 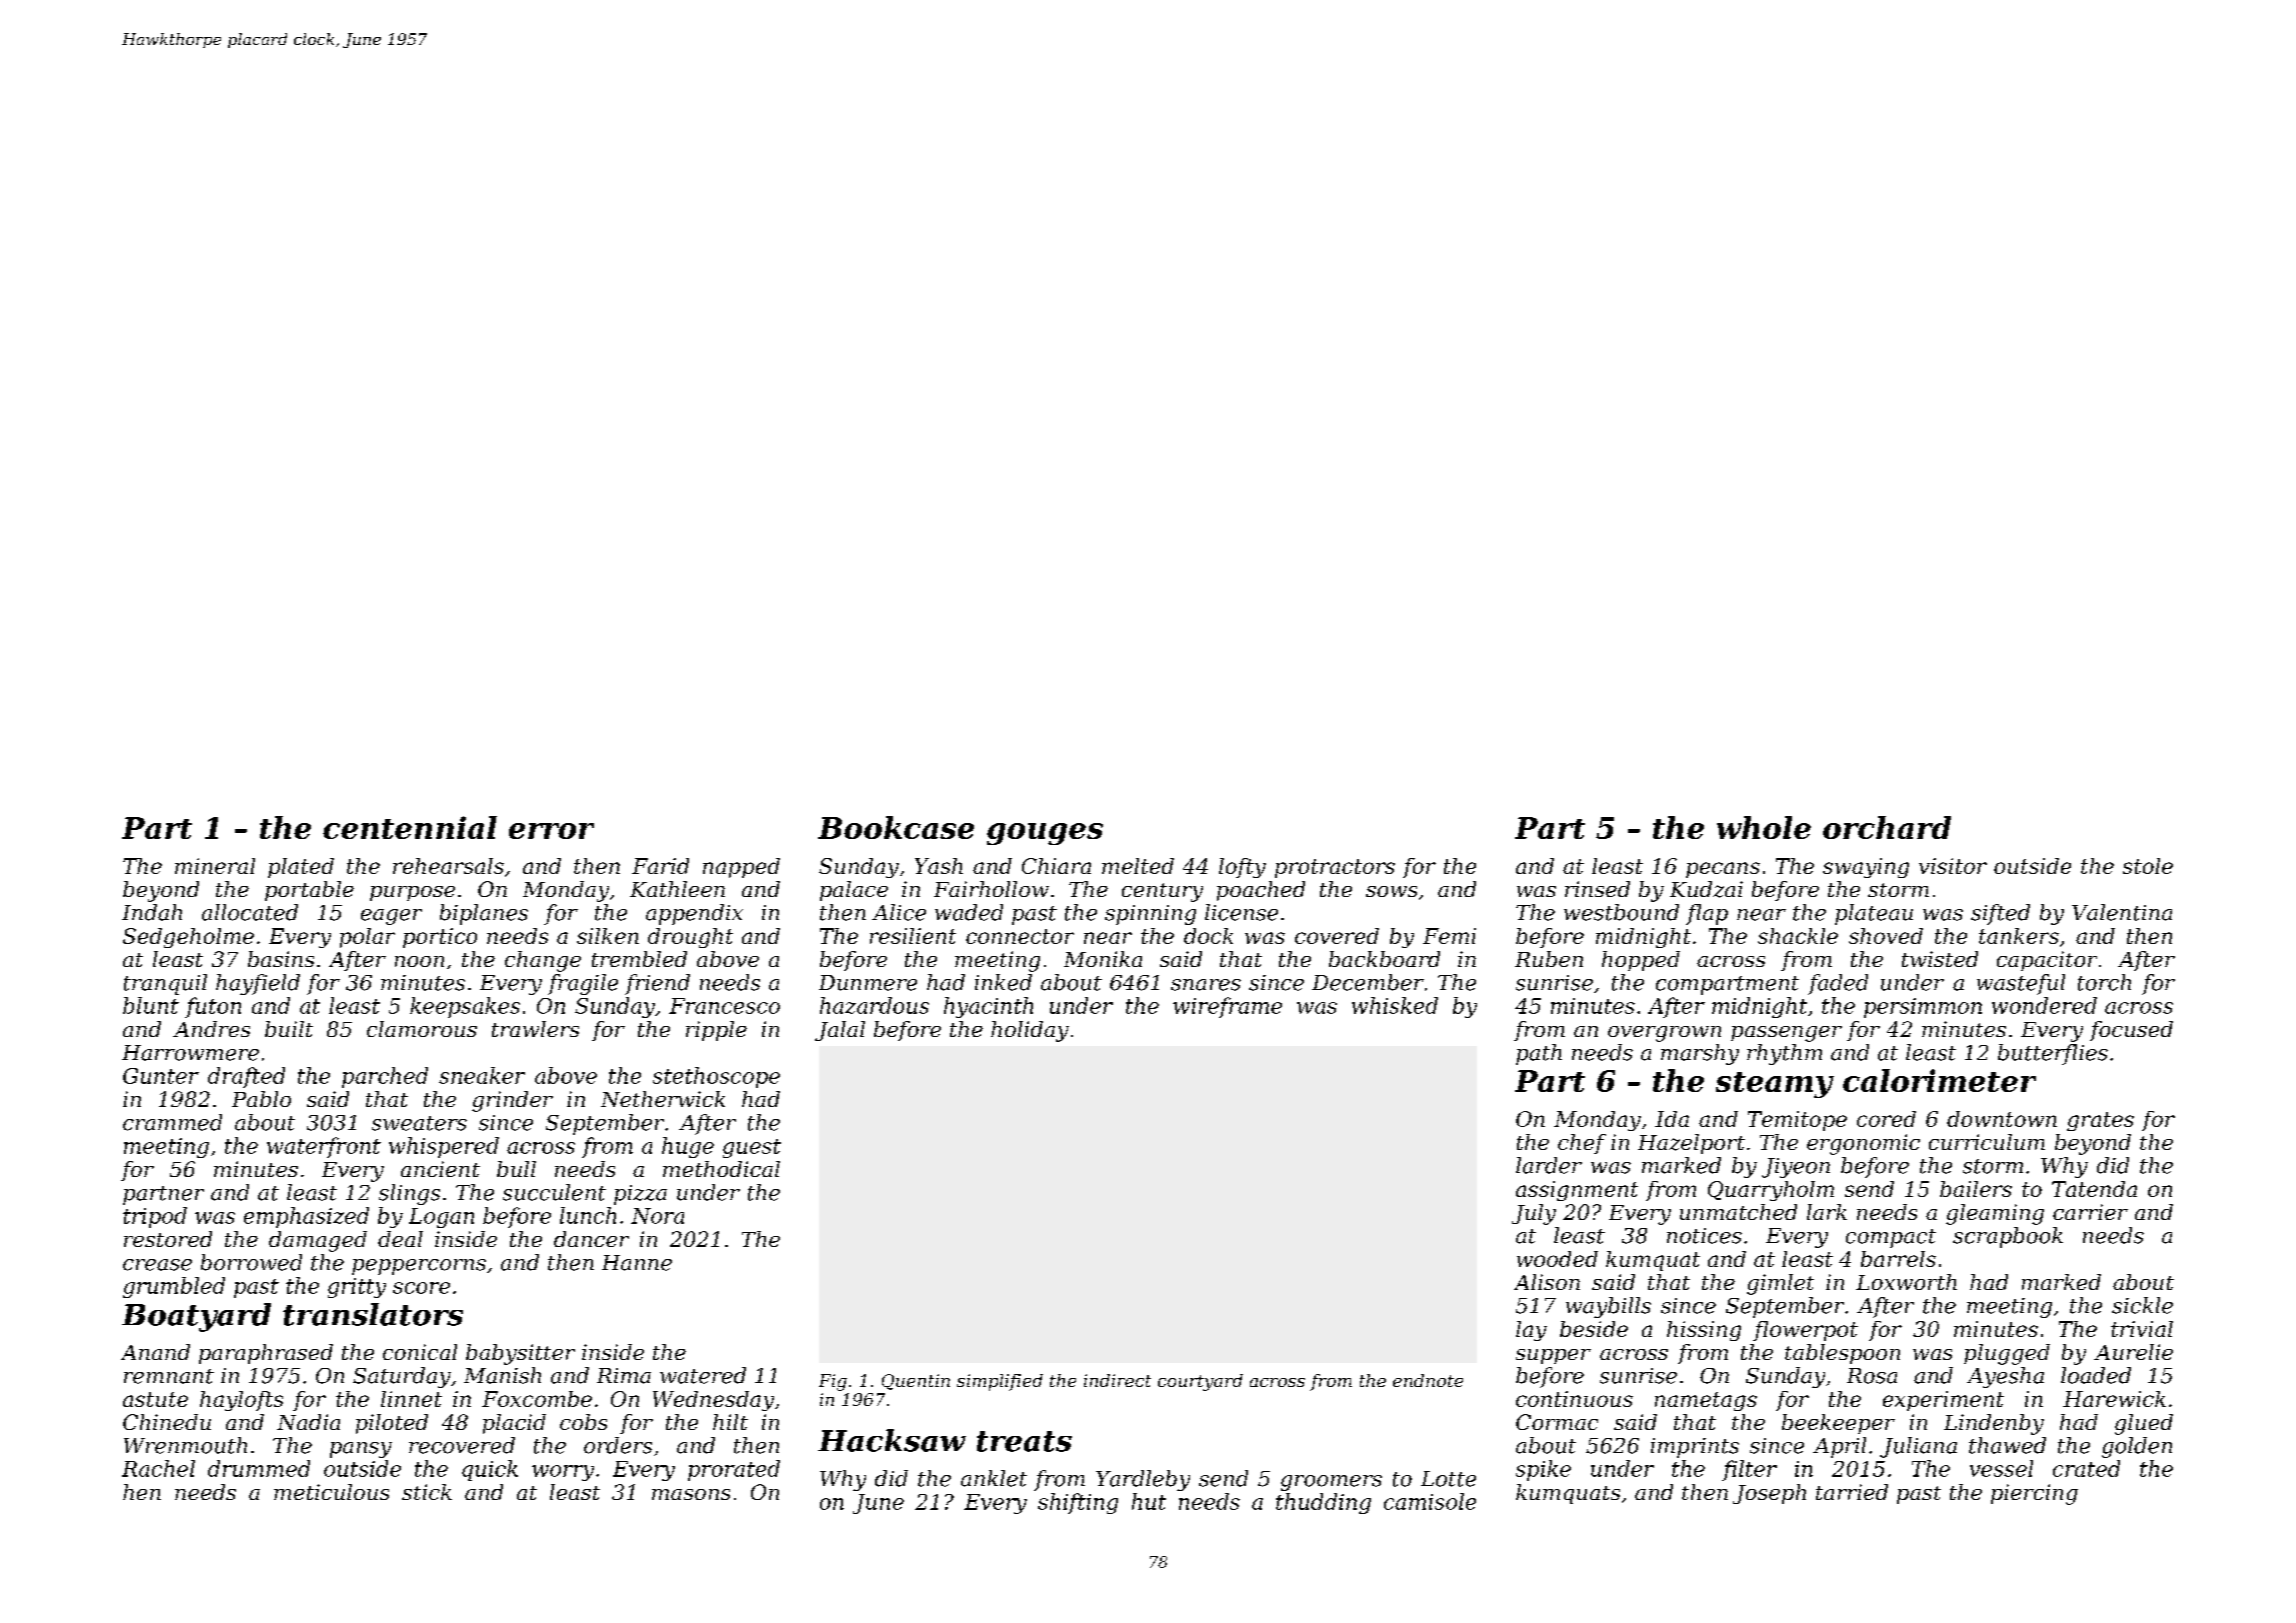 What do you see at coordinates (2002, 1119) in the screenshot?
I see `downtown` at bounding box center [2002, 1119].
